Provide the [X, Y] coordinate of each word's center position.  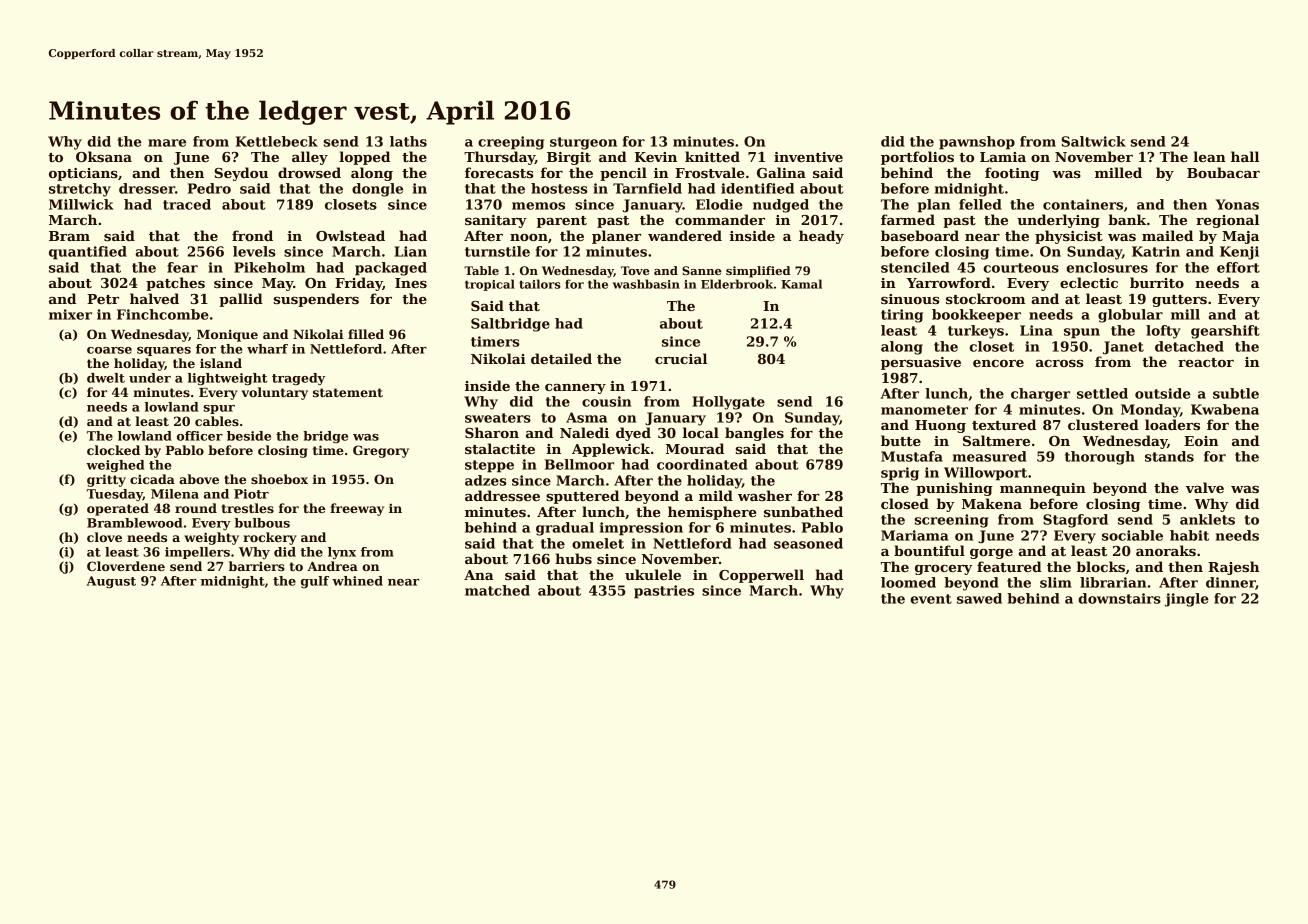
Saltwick [1093, 141]
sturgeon [583, 143]
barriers [257, 566]
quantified [88, 253]
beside [249, 436]
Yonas [1237, 204]
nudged [781, 206]
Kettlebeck [277, 141]
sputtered [582, 497]
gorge [991, 554]
